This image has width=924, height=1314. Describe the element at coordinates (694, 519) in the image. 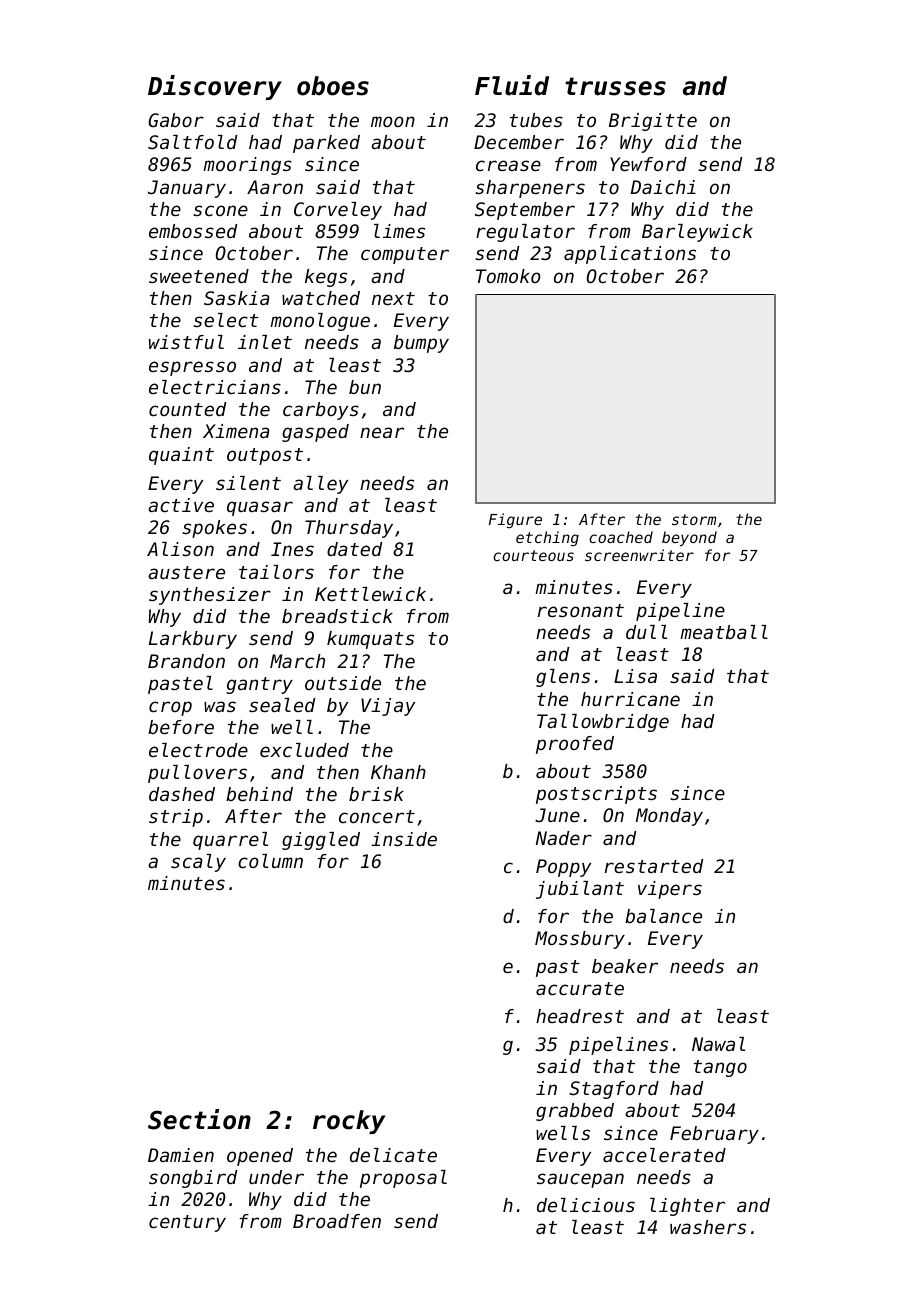

I see `storm` at that location.
